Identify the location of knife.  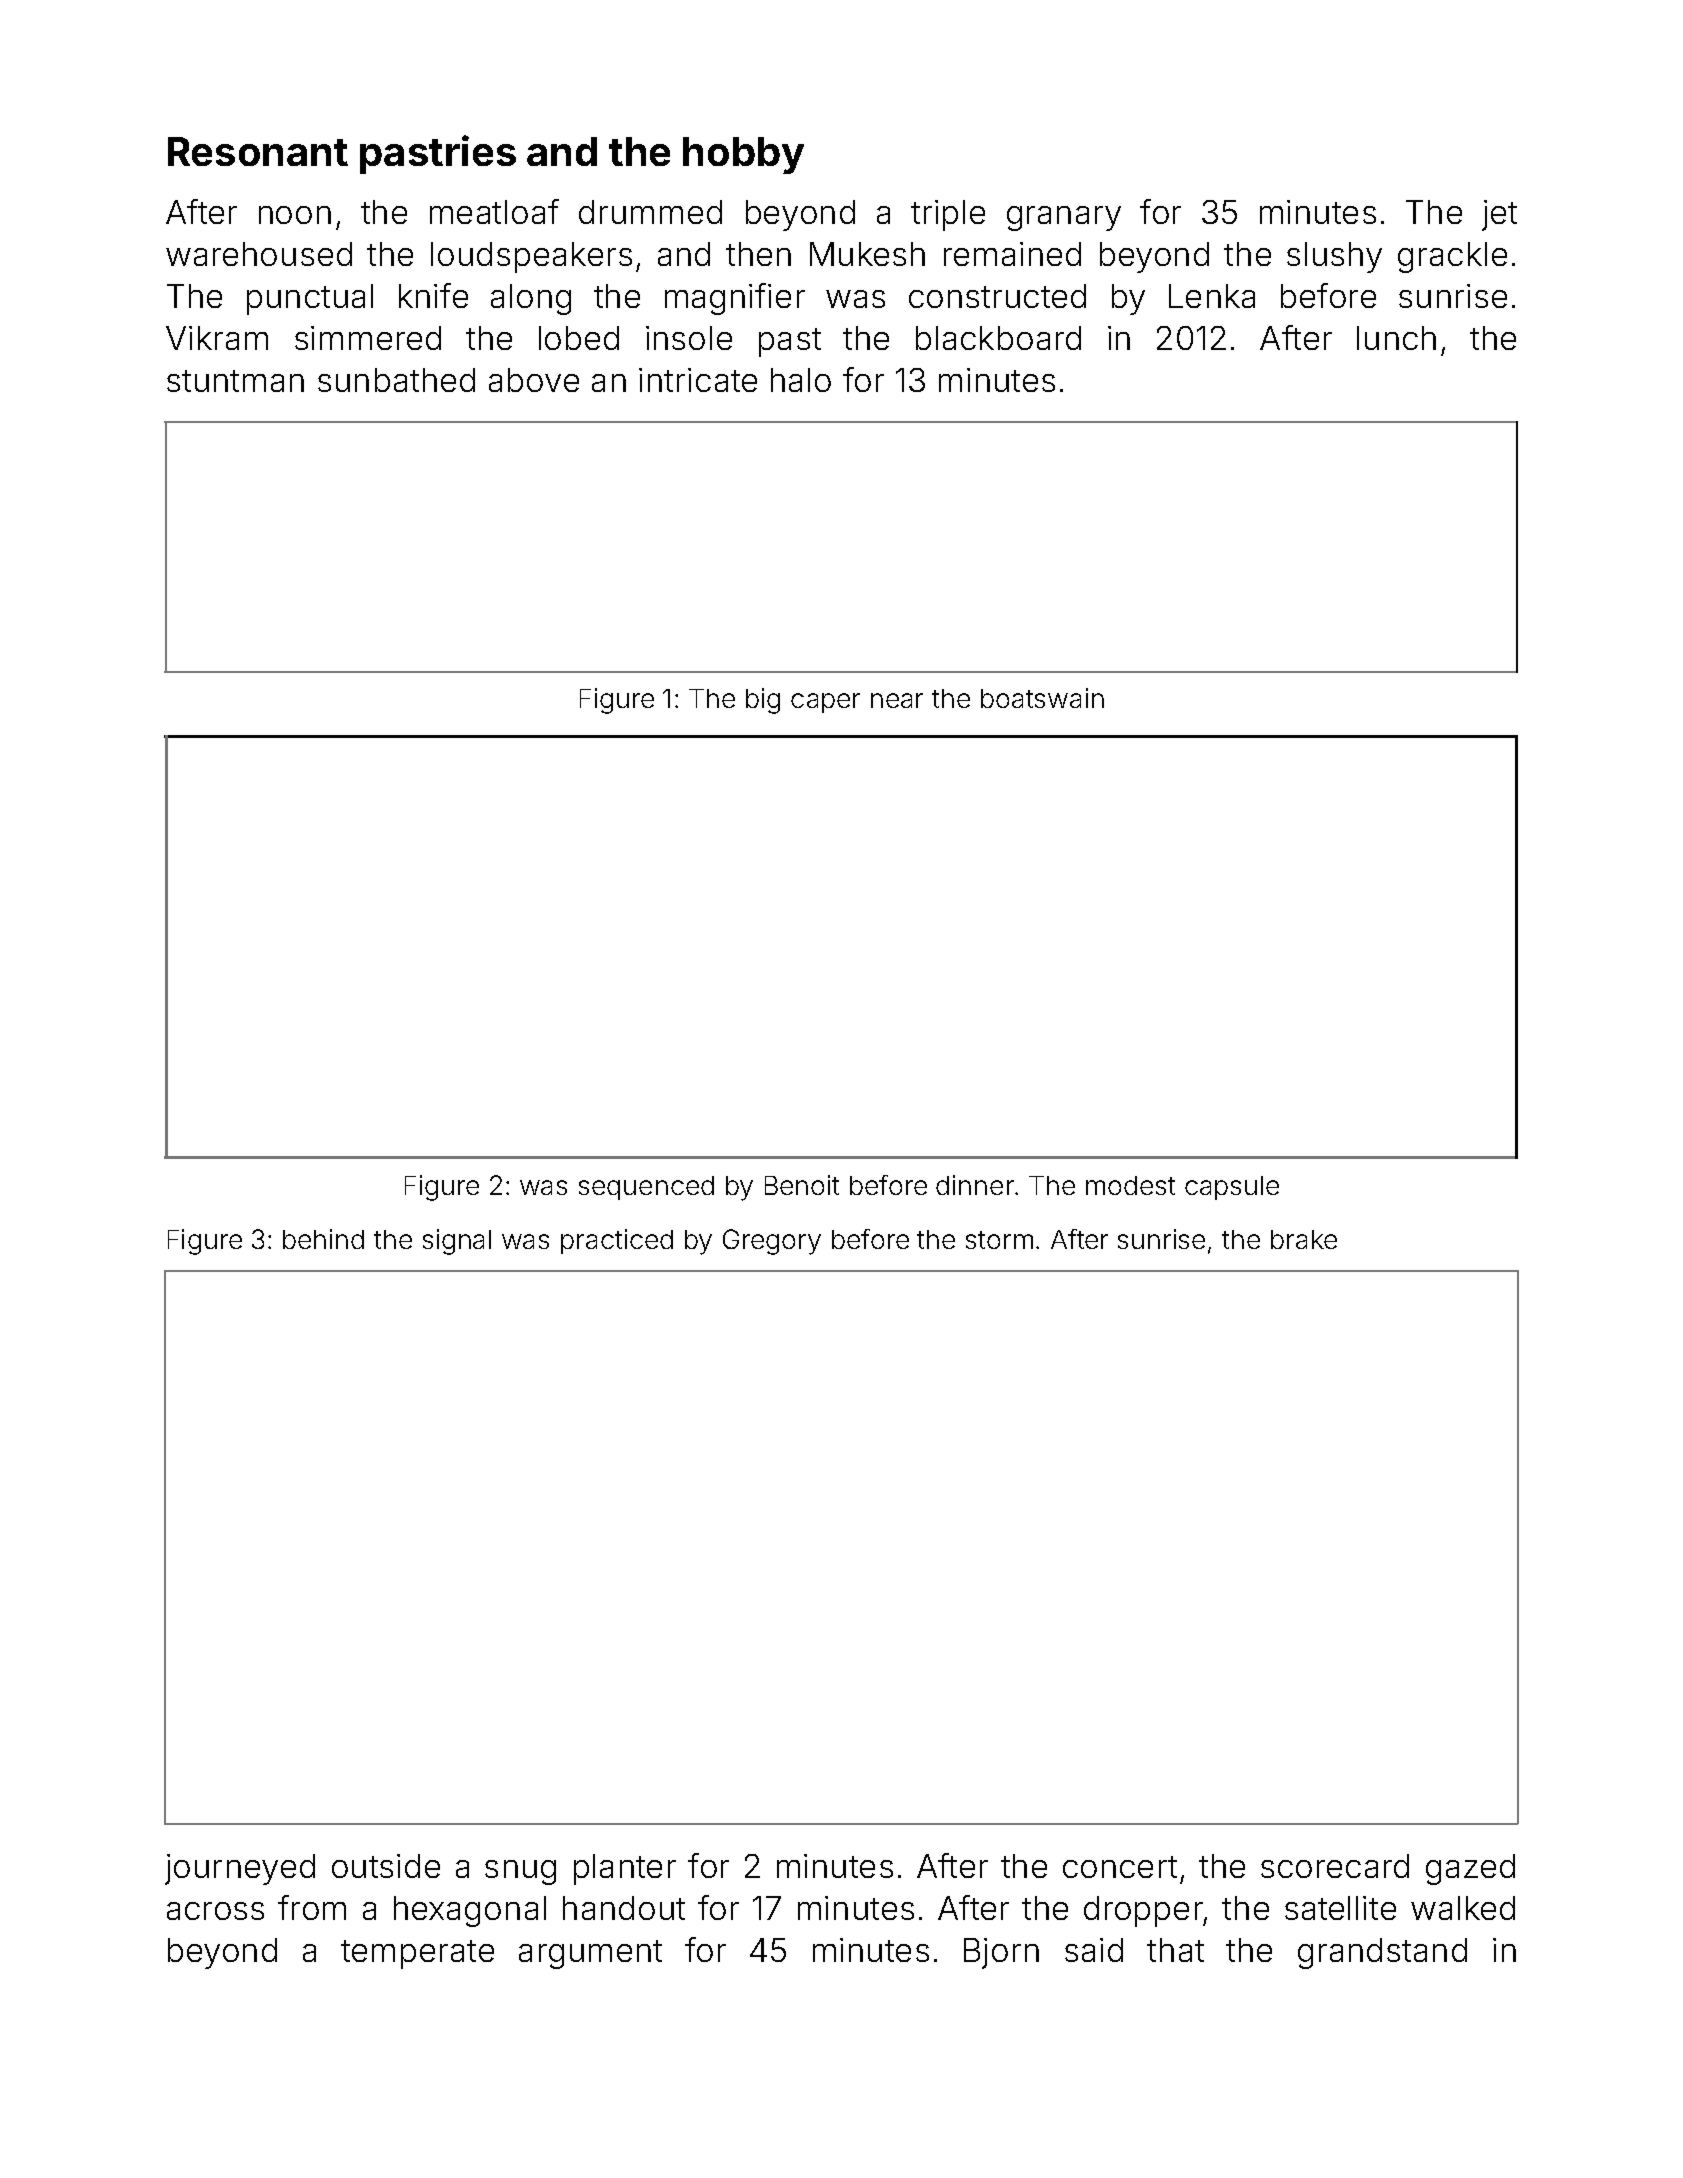
(433, 295).
